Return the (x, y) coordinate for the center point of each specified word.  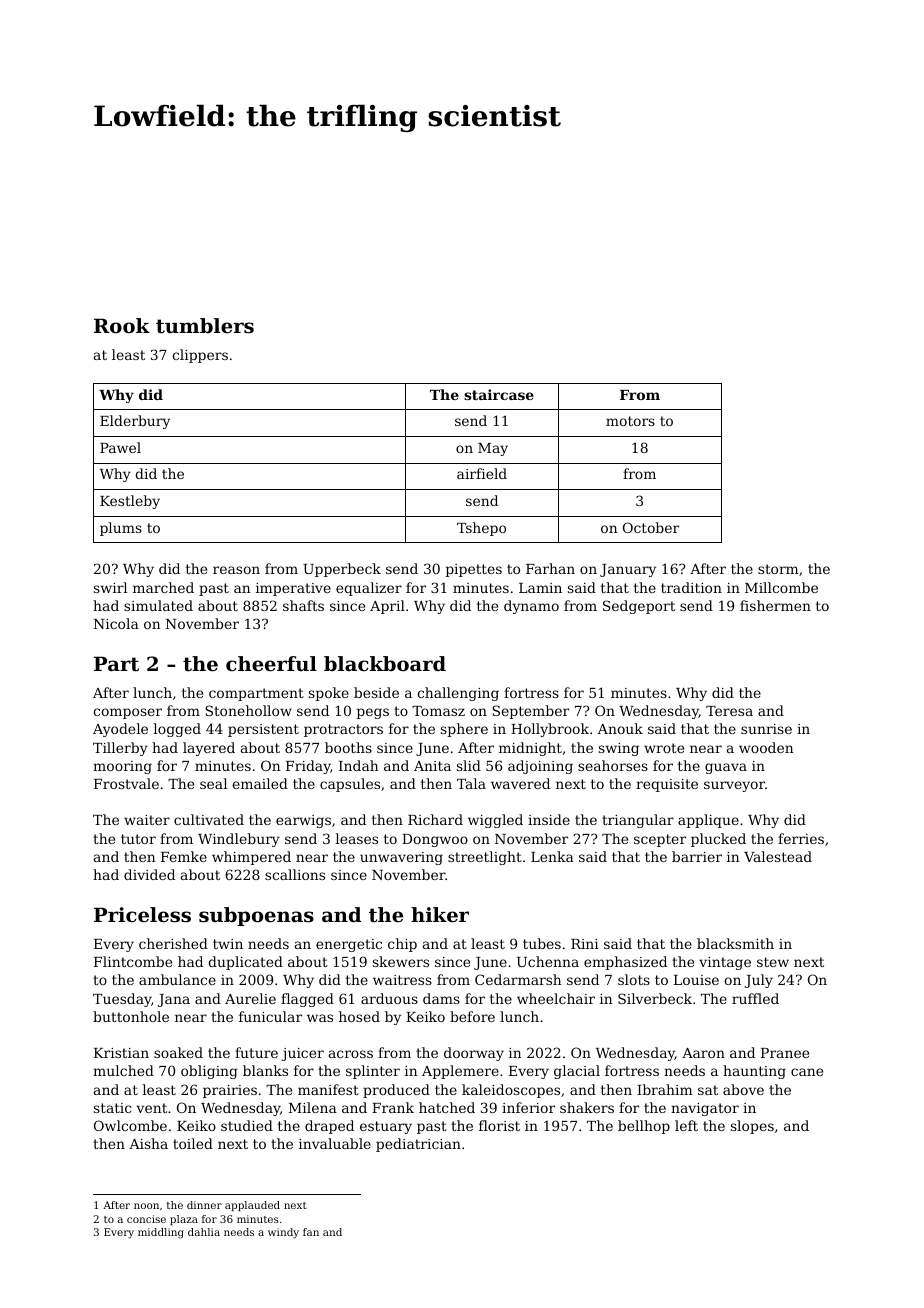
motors (630, 421)
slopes (752, 1127)
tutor (138, 839)
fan (311, 1232)
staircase (499, 394)
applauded (252, 1206)
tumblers (205, 326)
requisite (667, 785)
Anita (432, 766)
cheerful (271, 664)
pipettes (474, 570)
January (628, 570)
